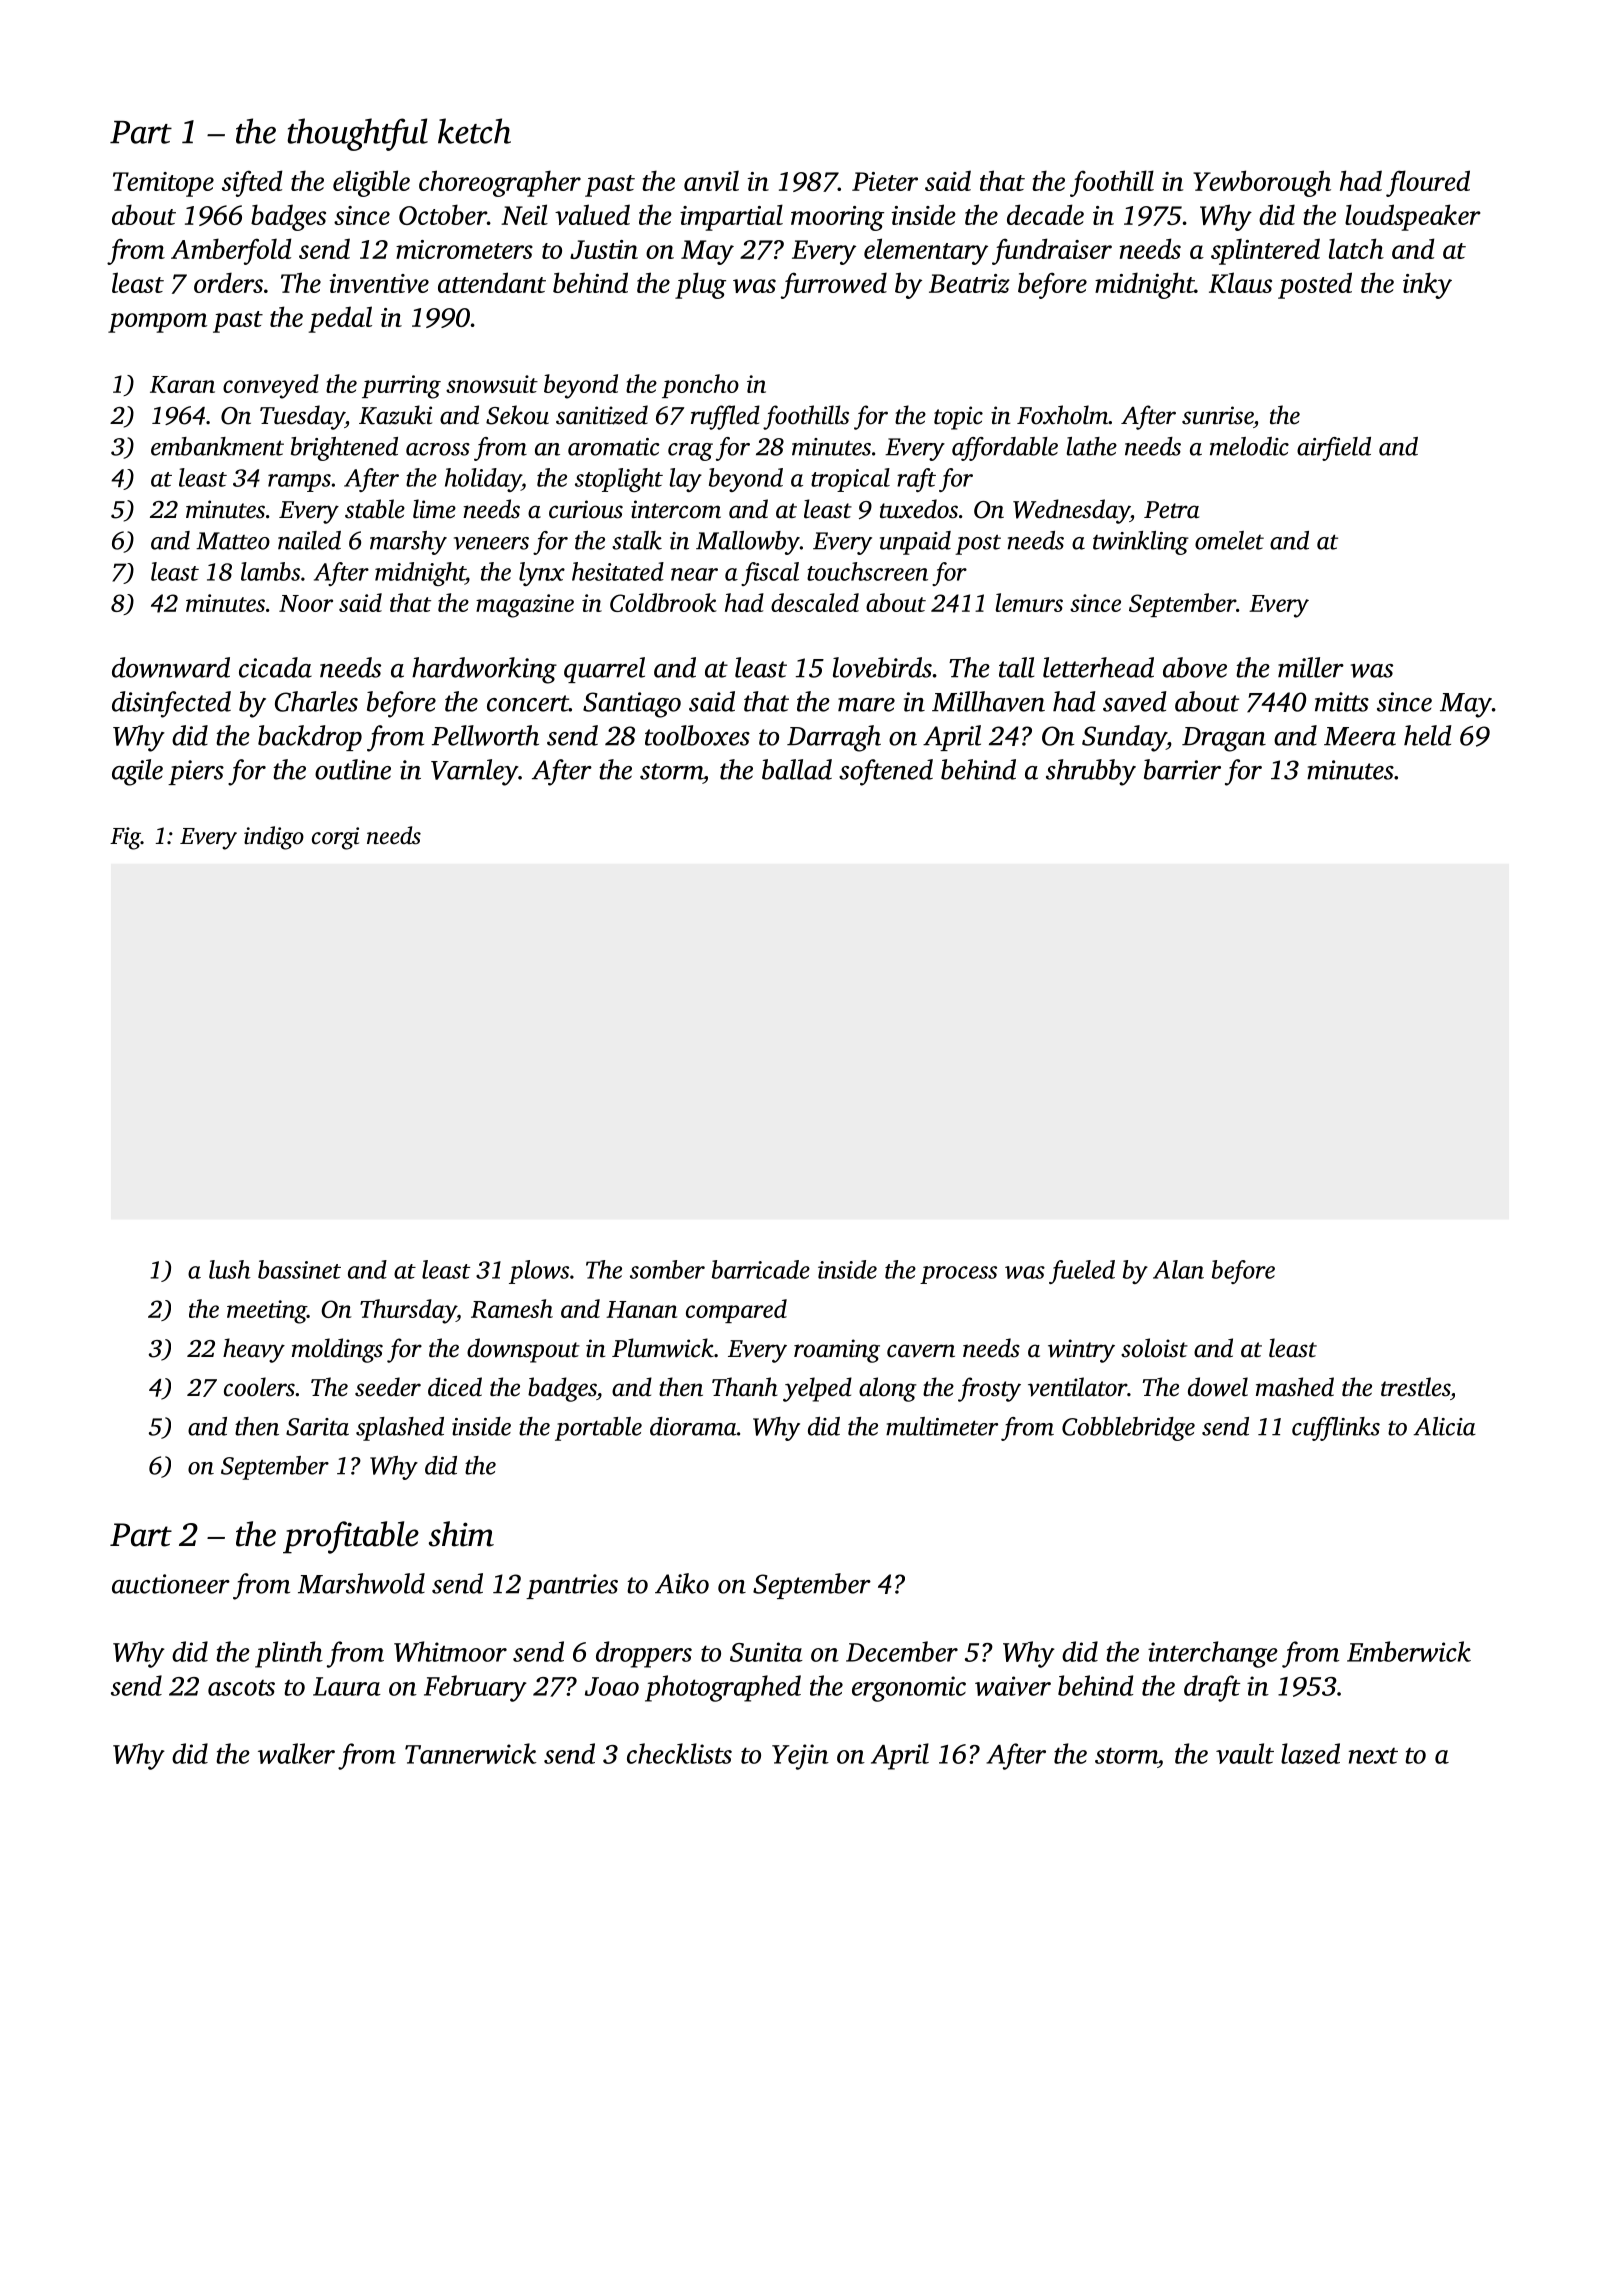 The width and height of the screenshot is (1620, 2292). Describe the element at coordinates (1428, 183) in the screenshot. I see `floured` at that location.
